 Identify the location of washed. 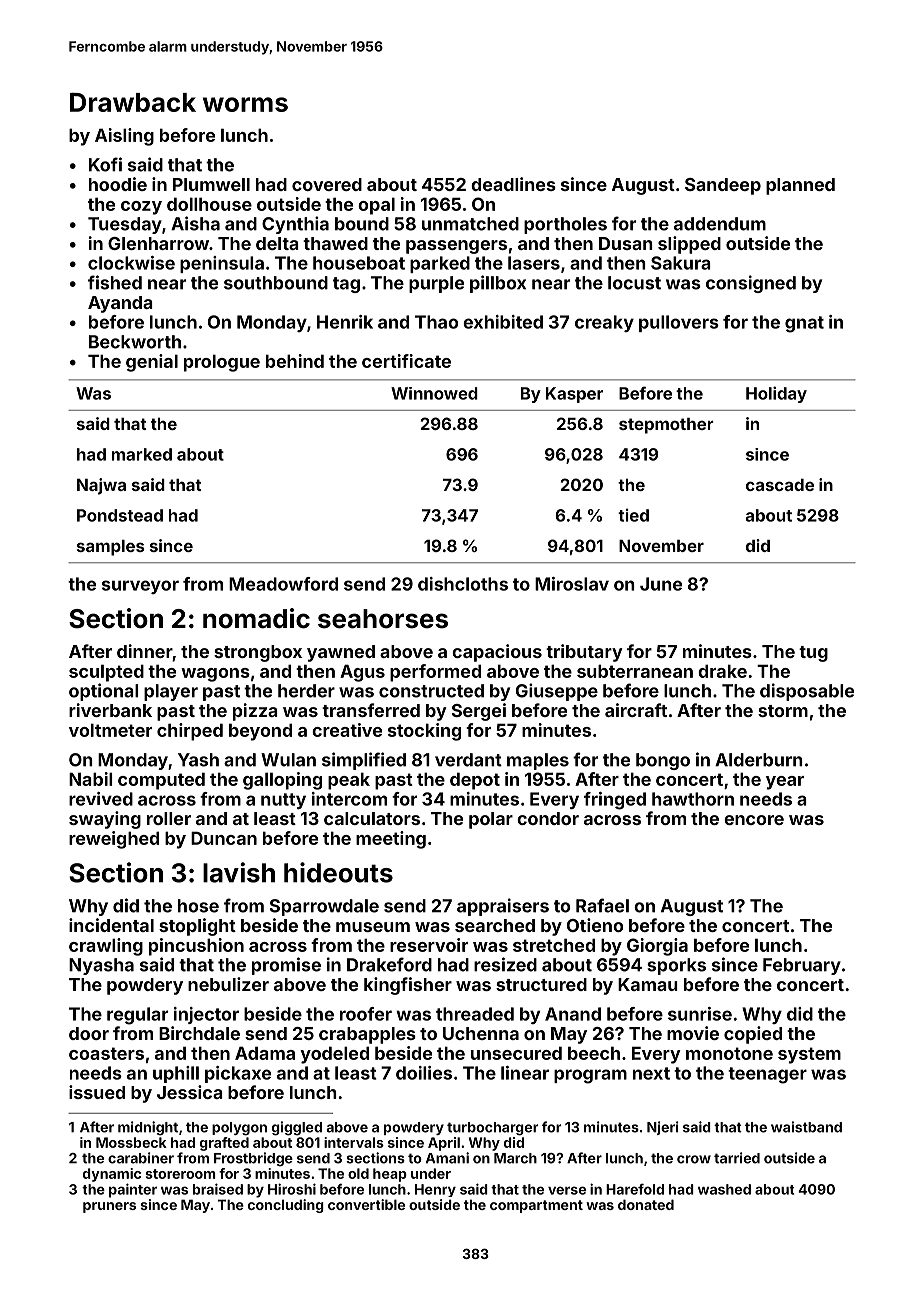
(724, 1189).
